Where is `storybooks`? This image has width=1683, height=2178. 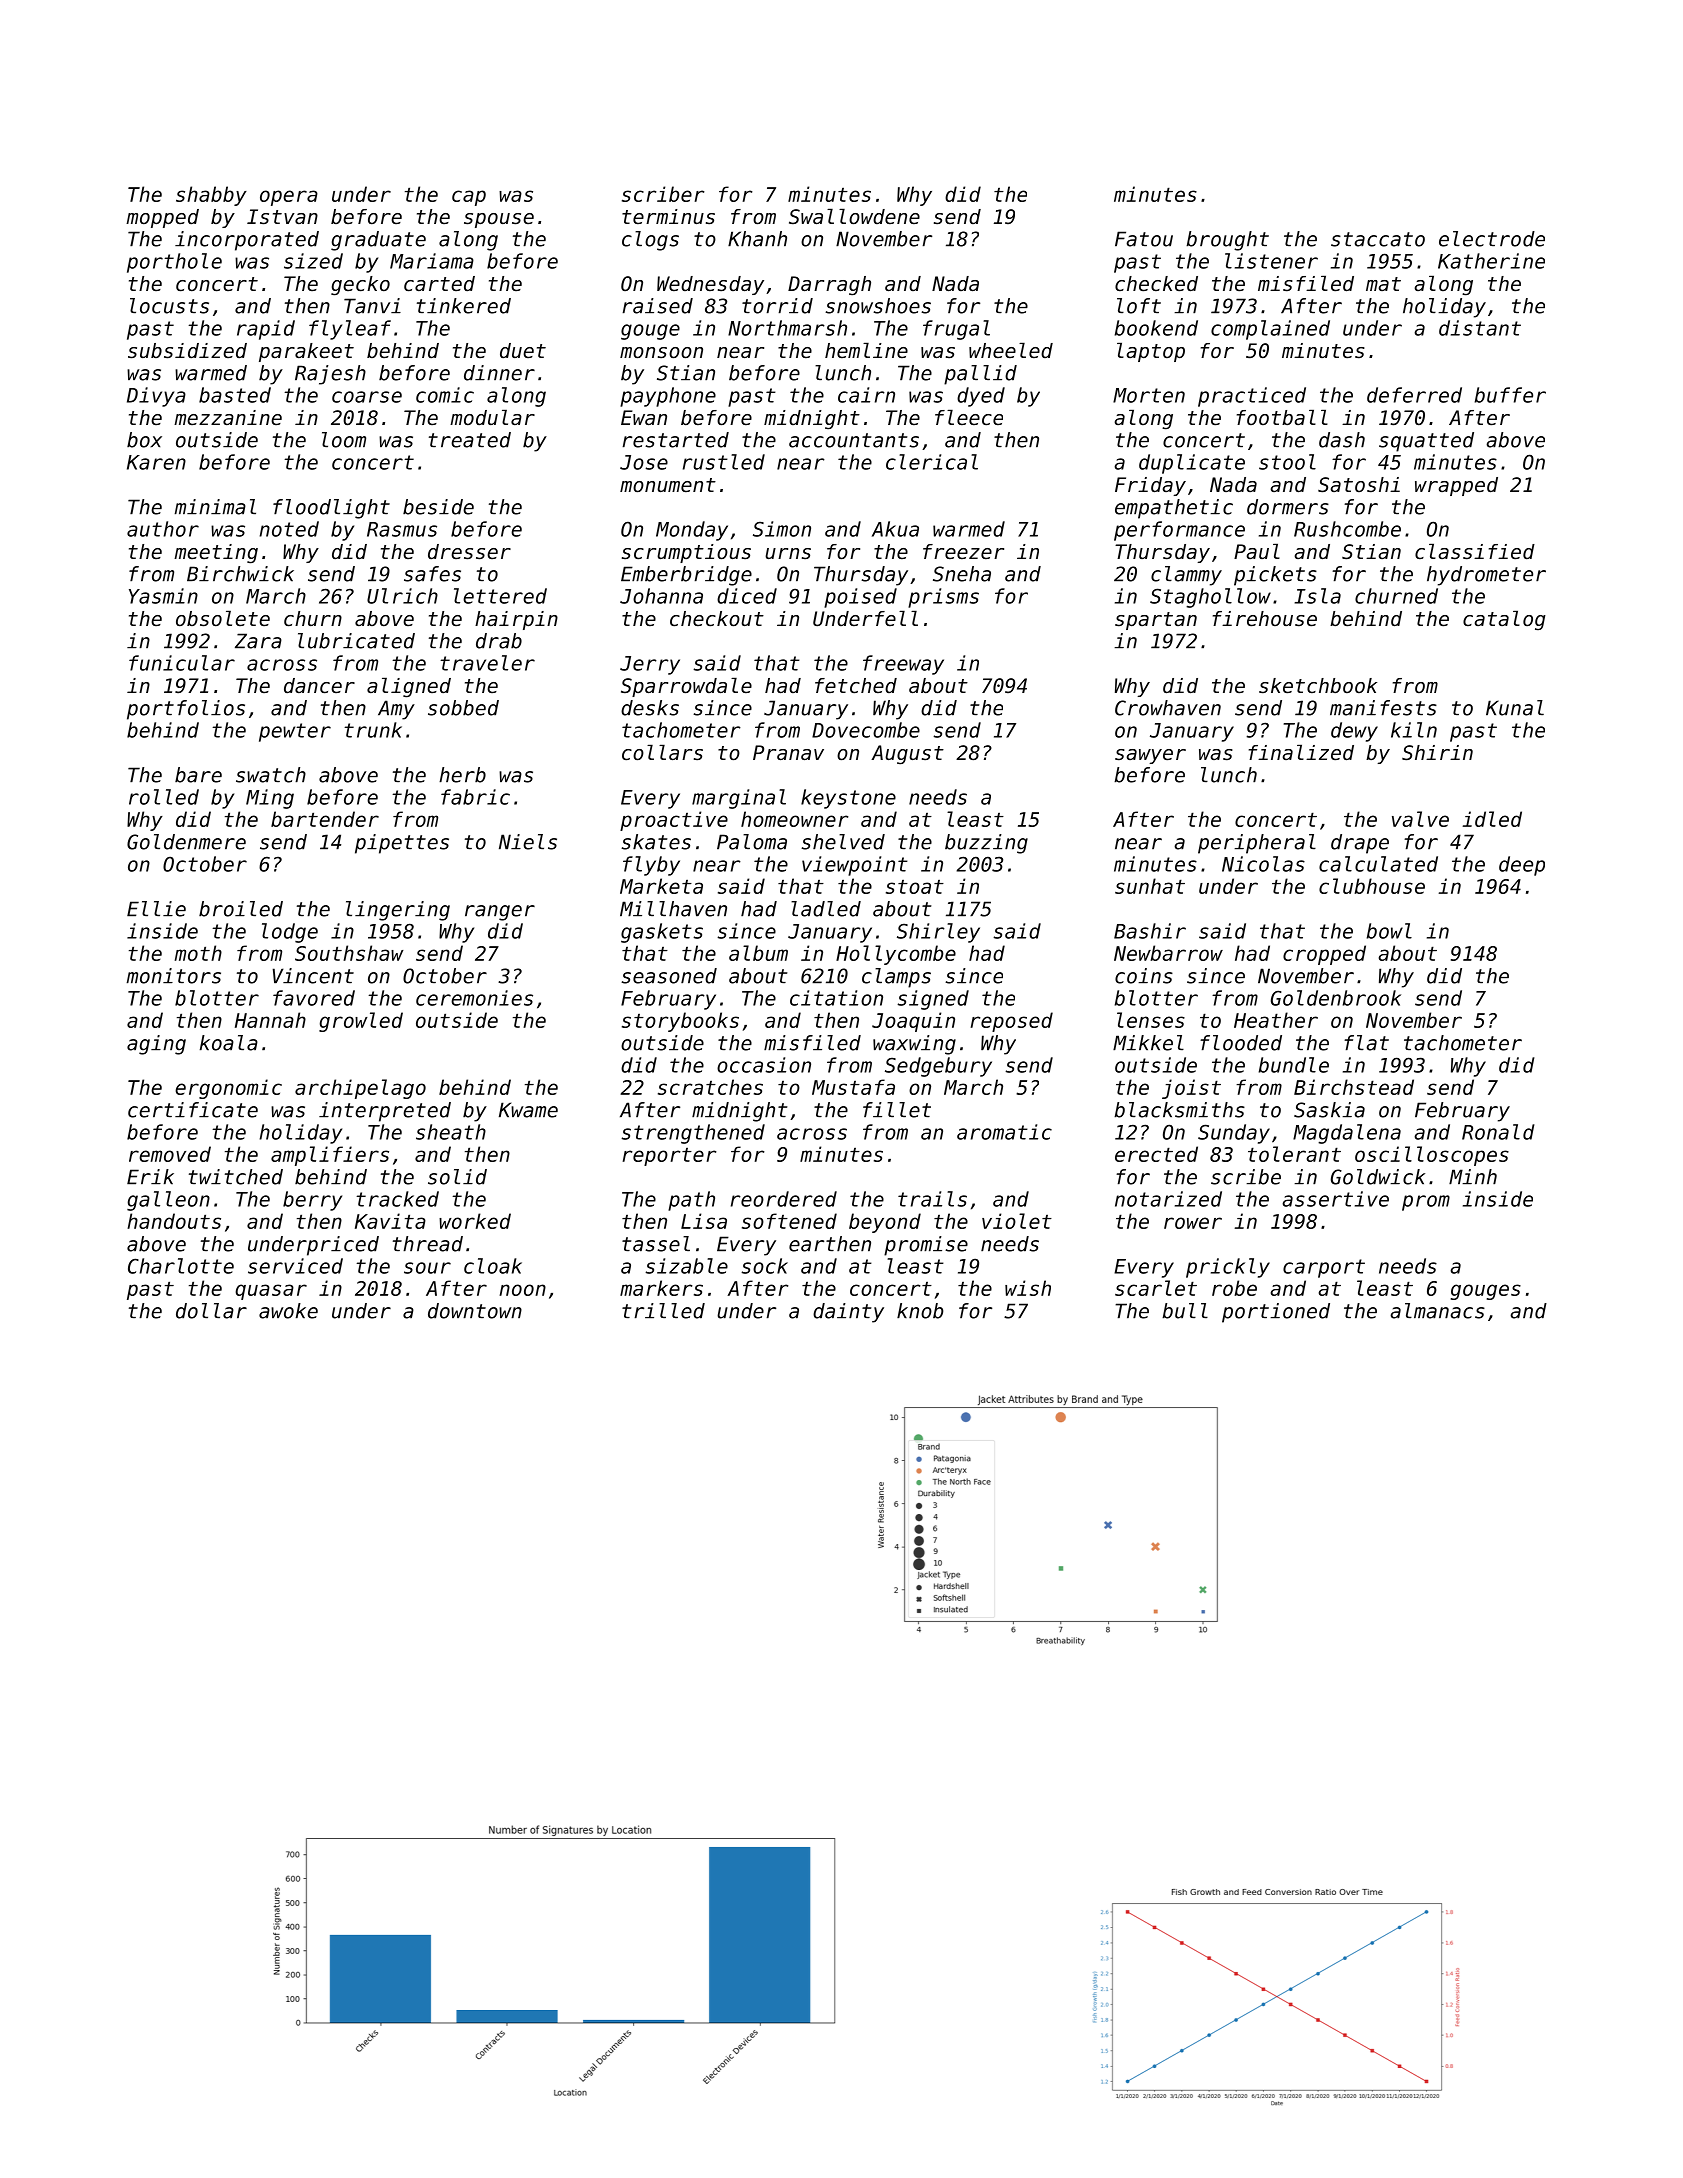 storybooks is located at coordinates (680, 1022).
